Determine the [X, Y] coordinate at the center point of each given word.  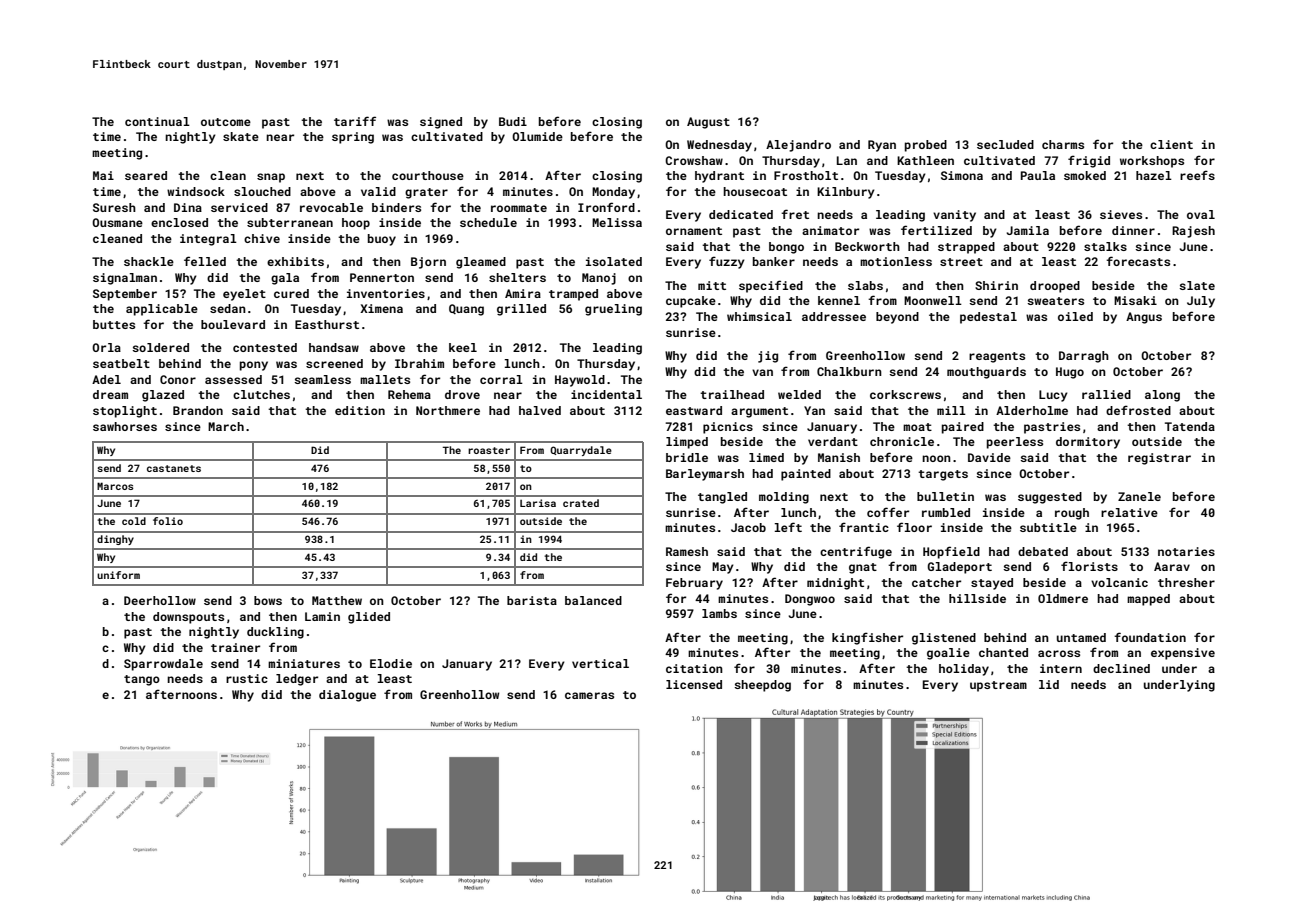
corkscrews [905, 394]
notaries [1186, 551]
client [1171, 144]
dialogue [347, 696]
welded [799, 394]
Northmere [448, 410]
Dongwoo [810, 600]
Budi [513, 121]
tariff [355, 121]
